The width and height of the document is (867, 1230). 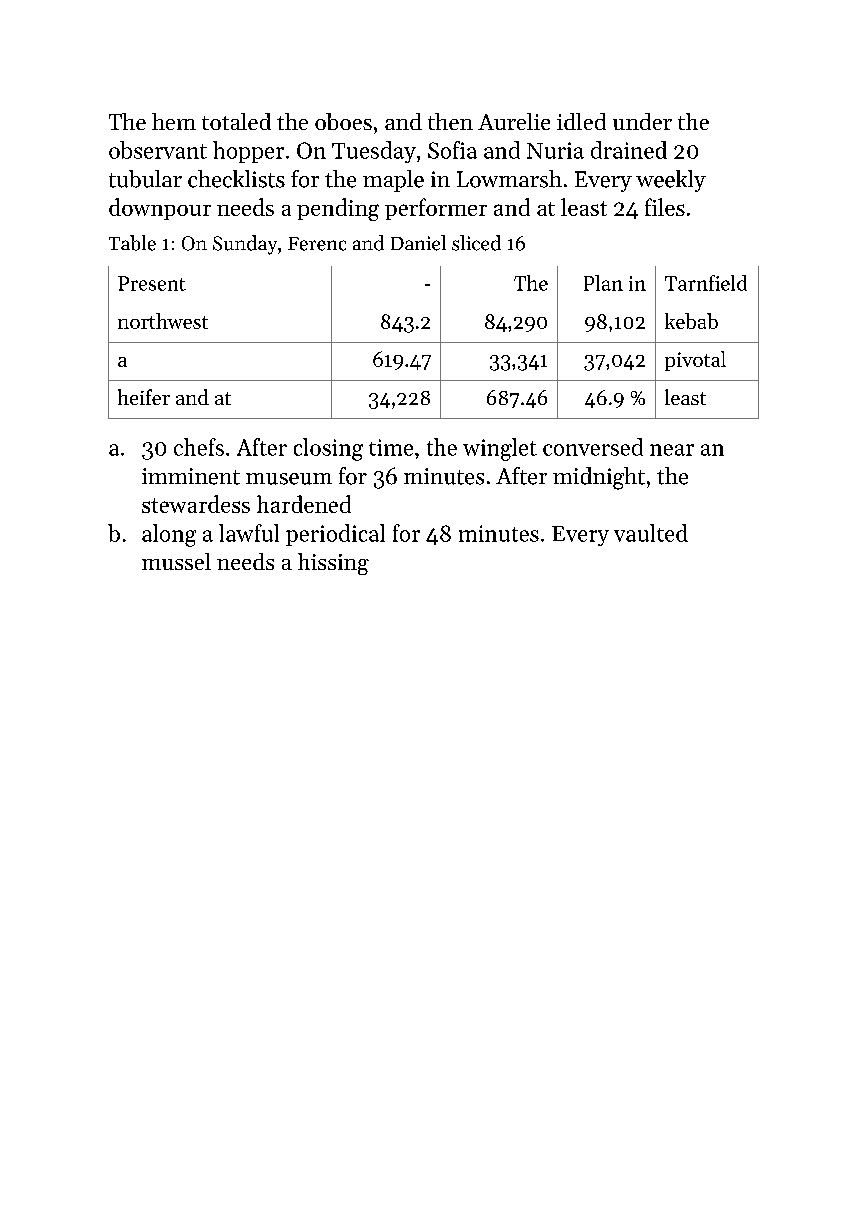 What do you see at coordinates (450, 121) in the document?
I see `then` at bounding box center [450, 121].
